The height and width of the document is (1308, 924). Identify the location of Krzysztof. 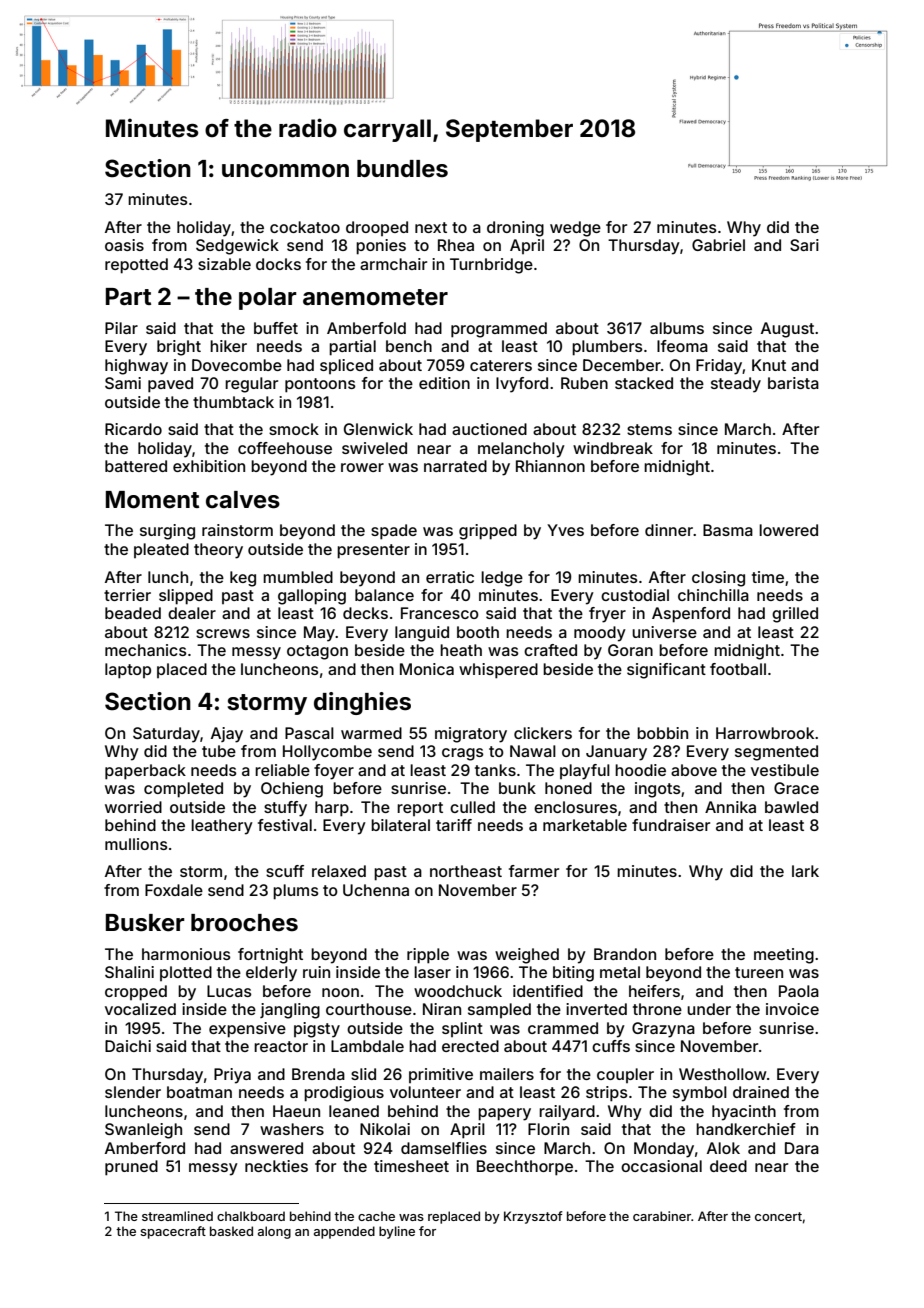
(533, 1217).
